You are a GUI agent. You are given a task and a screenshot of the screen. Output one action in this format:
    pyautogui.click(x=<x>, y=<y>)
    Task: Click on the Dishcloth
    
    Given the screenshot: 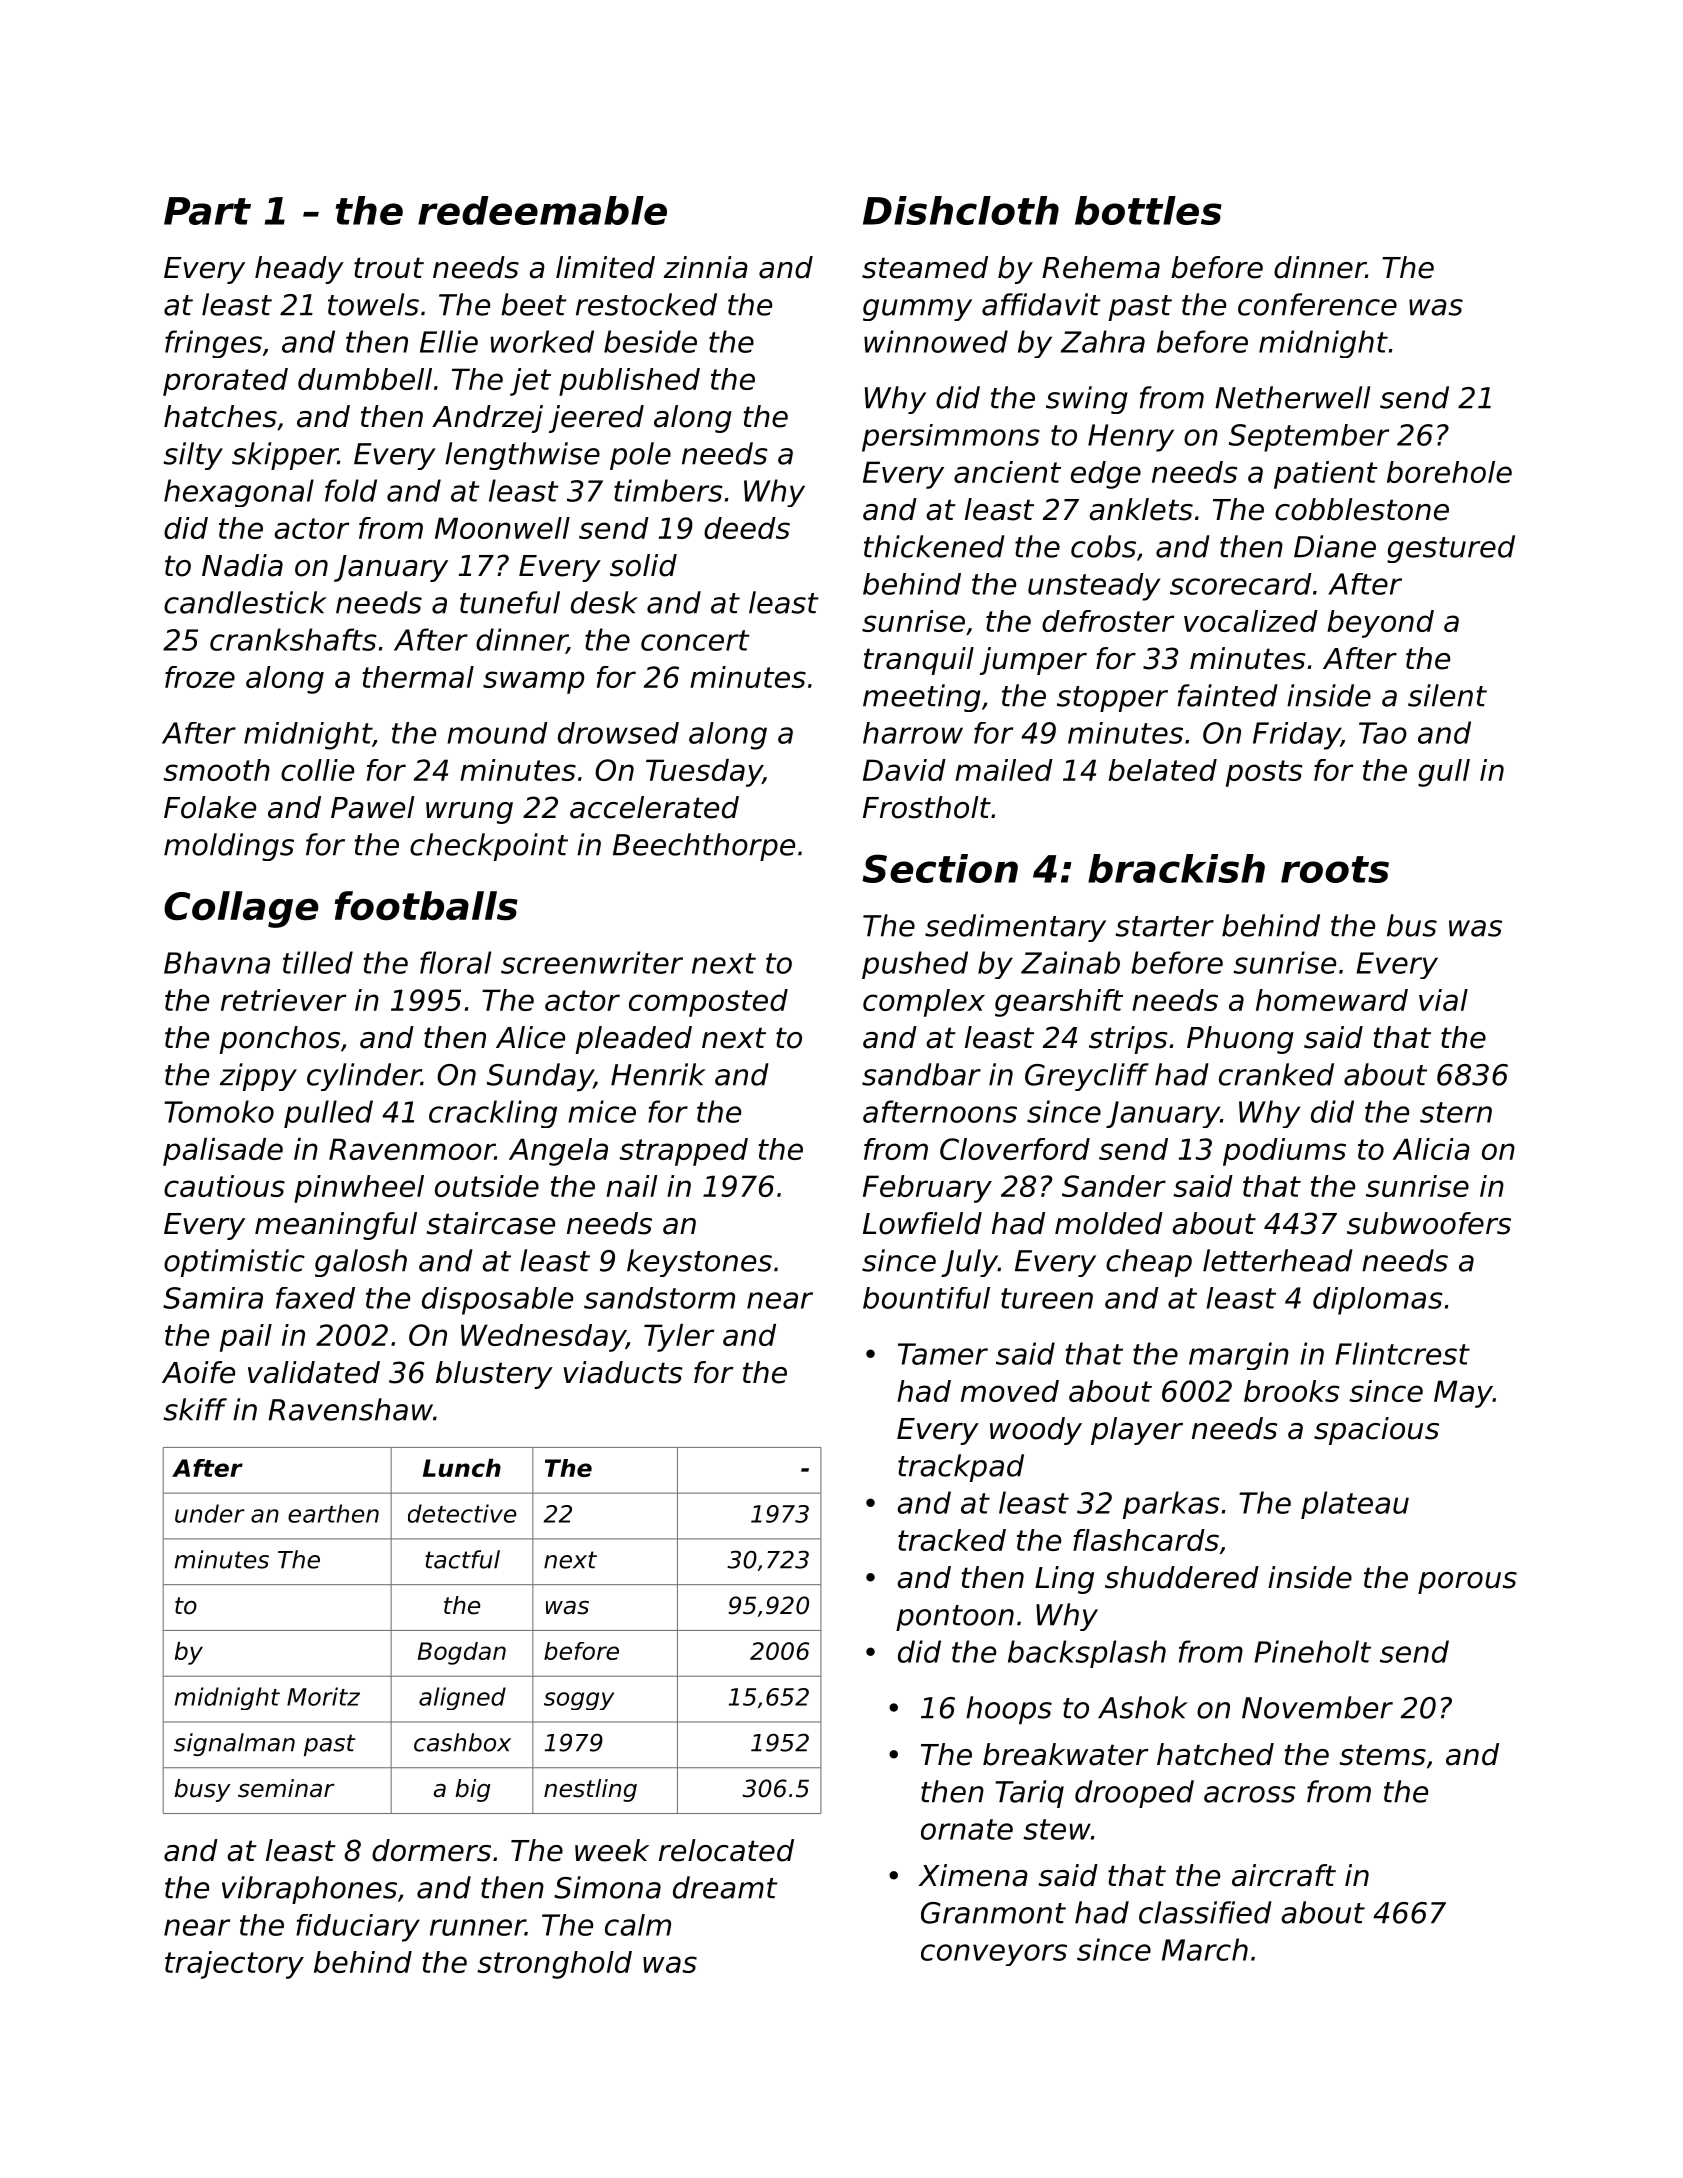 What is the action you would take?
    pyautogui.click(x=961, y=210)
